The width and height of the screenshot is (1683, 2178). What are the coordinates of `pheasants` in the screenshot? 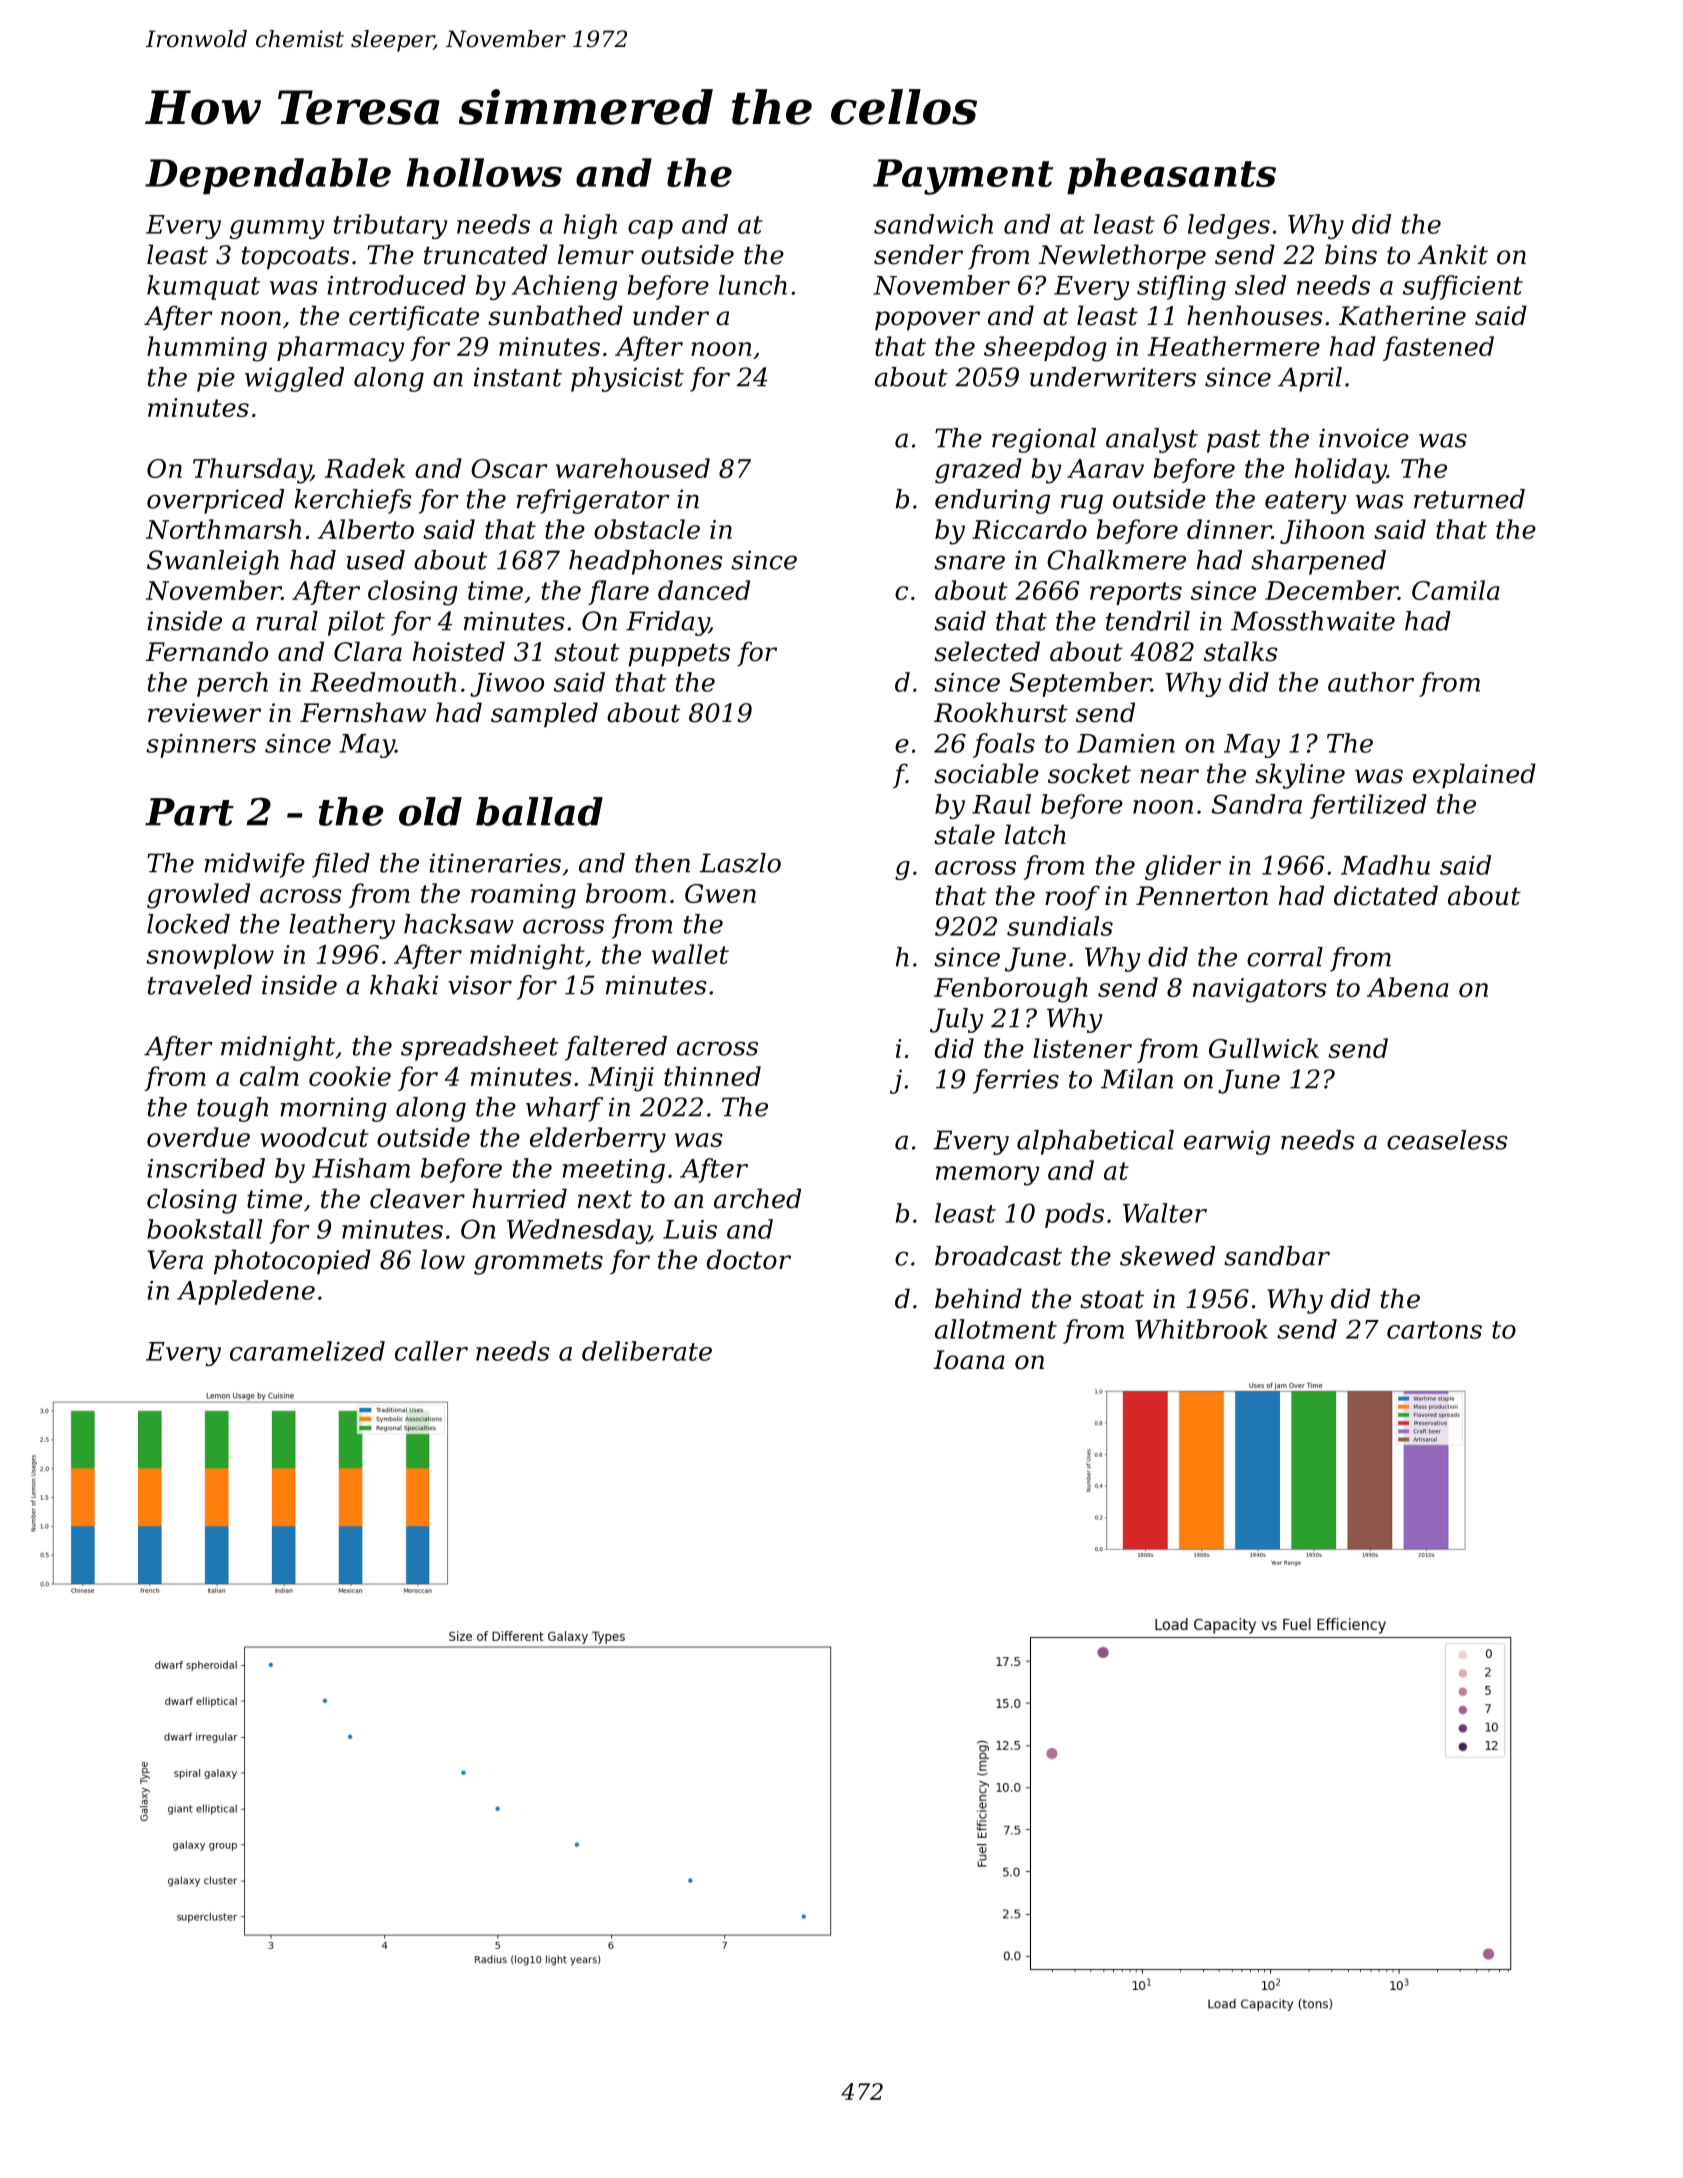 It's located at (1171, 176).
